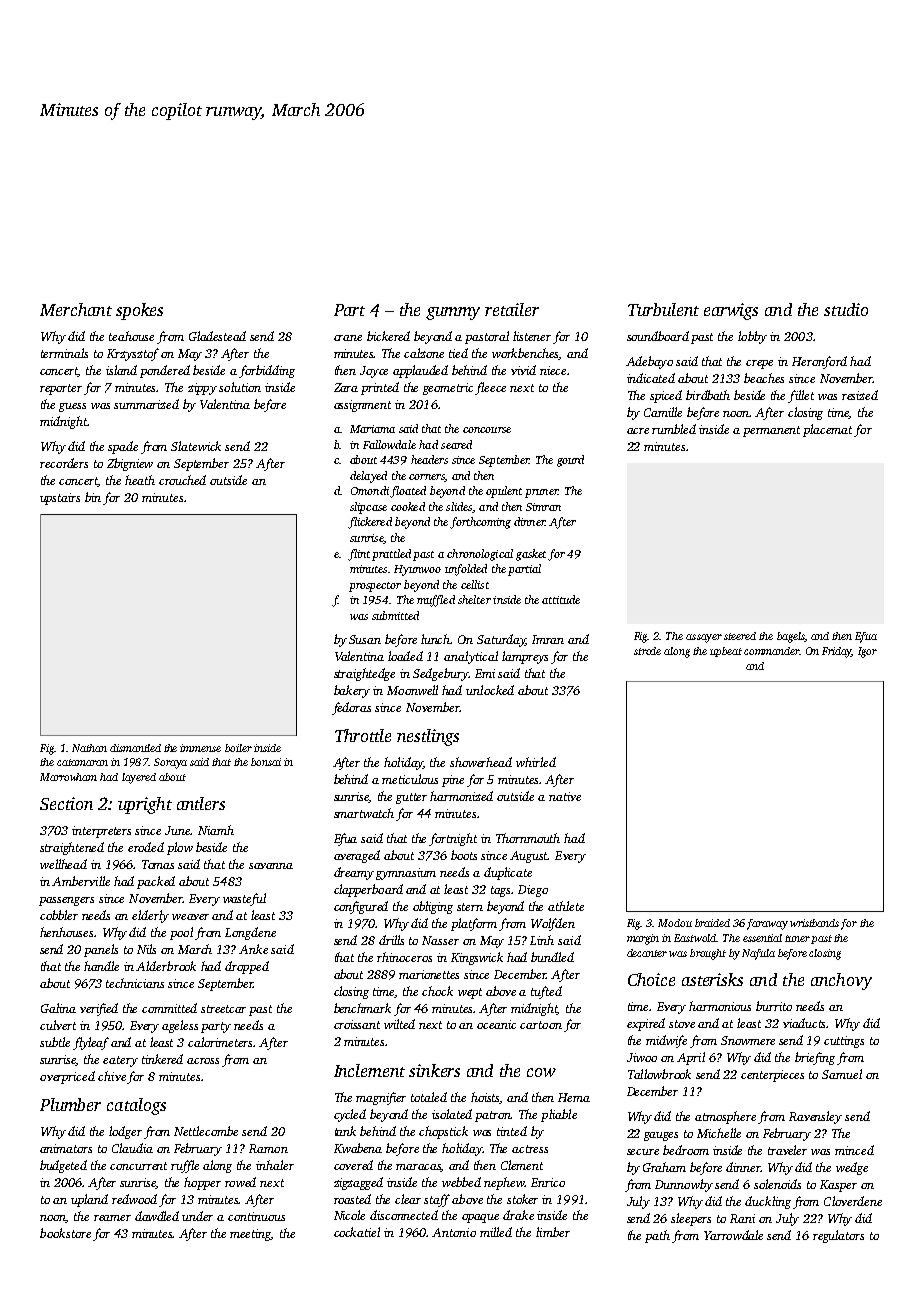 The image size is (924, 1308). Describe the element at coordinates (814, 923) in the screenshot. I see `wristbands` at that location.
